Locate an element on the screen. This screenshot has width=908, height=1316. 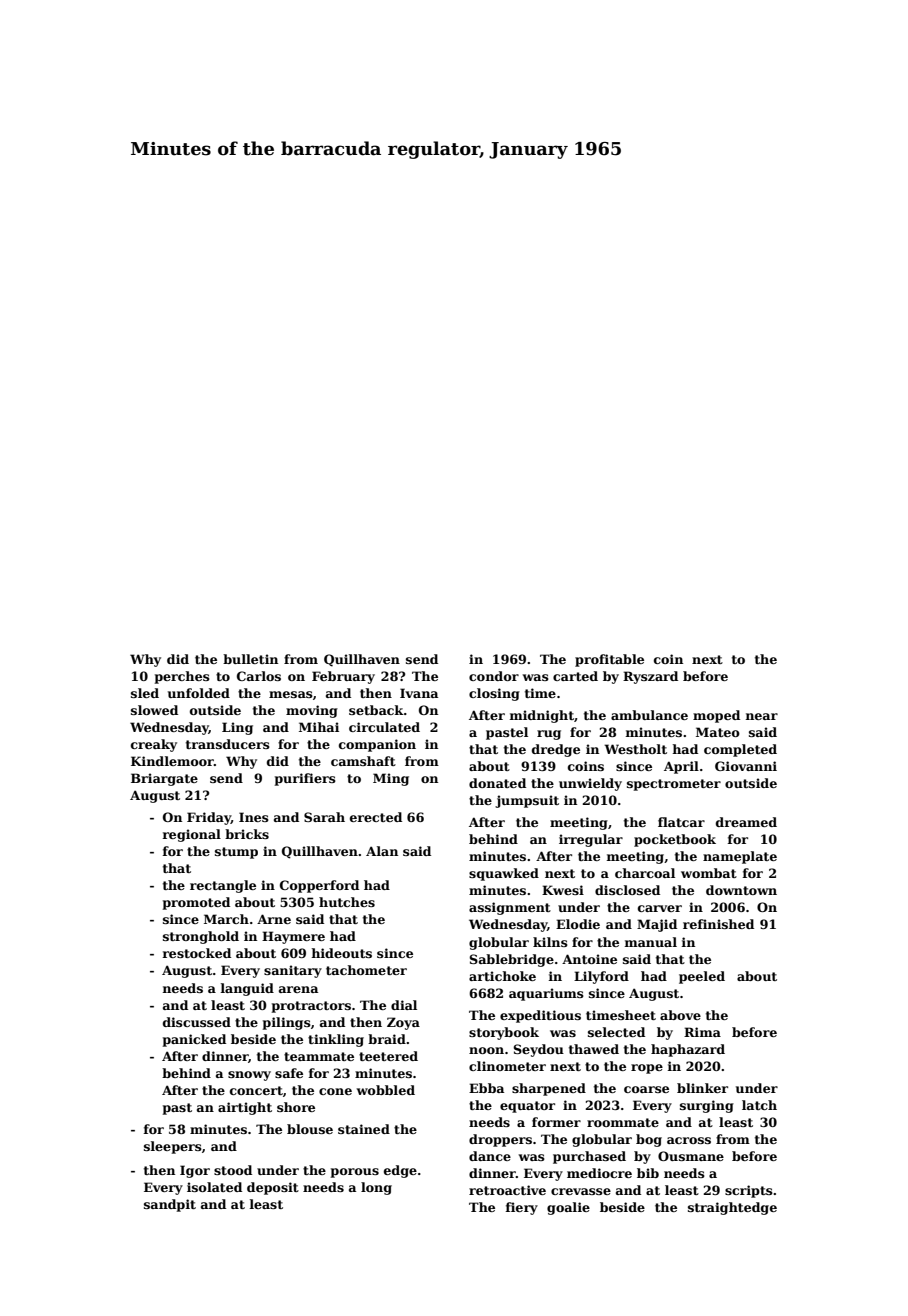
sleepers is located at coordinates (173, 1147).
